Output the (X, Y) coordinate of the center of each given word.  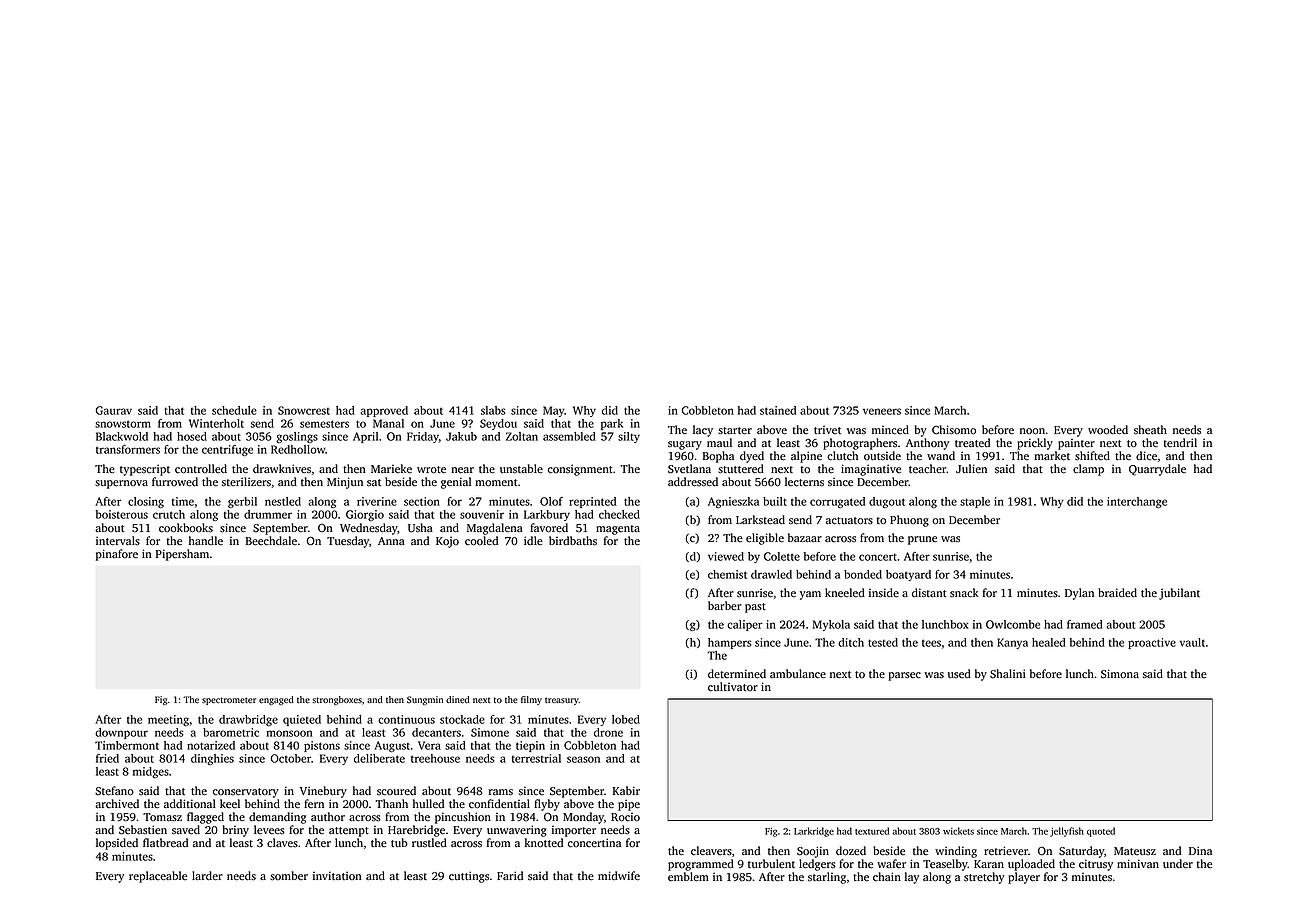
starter (735, 431)
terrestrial (536, 758)
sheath (1150, 430)
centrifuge (227, 451)
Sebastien (143, 830)
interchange (1137, 502)
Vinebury (323, 792)
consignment (580, 470)
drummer (268, 514)
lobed (626, 719)
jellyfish (1067, 832)
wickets (958, 831)
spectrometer (229, 701)
